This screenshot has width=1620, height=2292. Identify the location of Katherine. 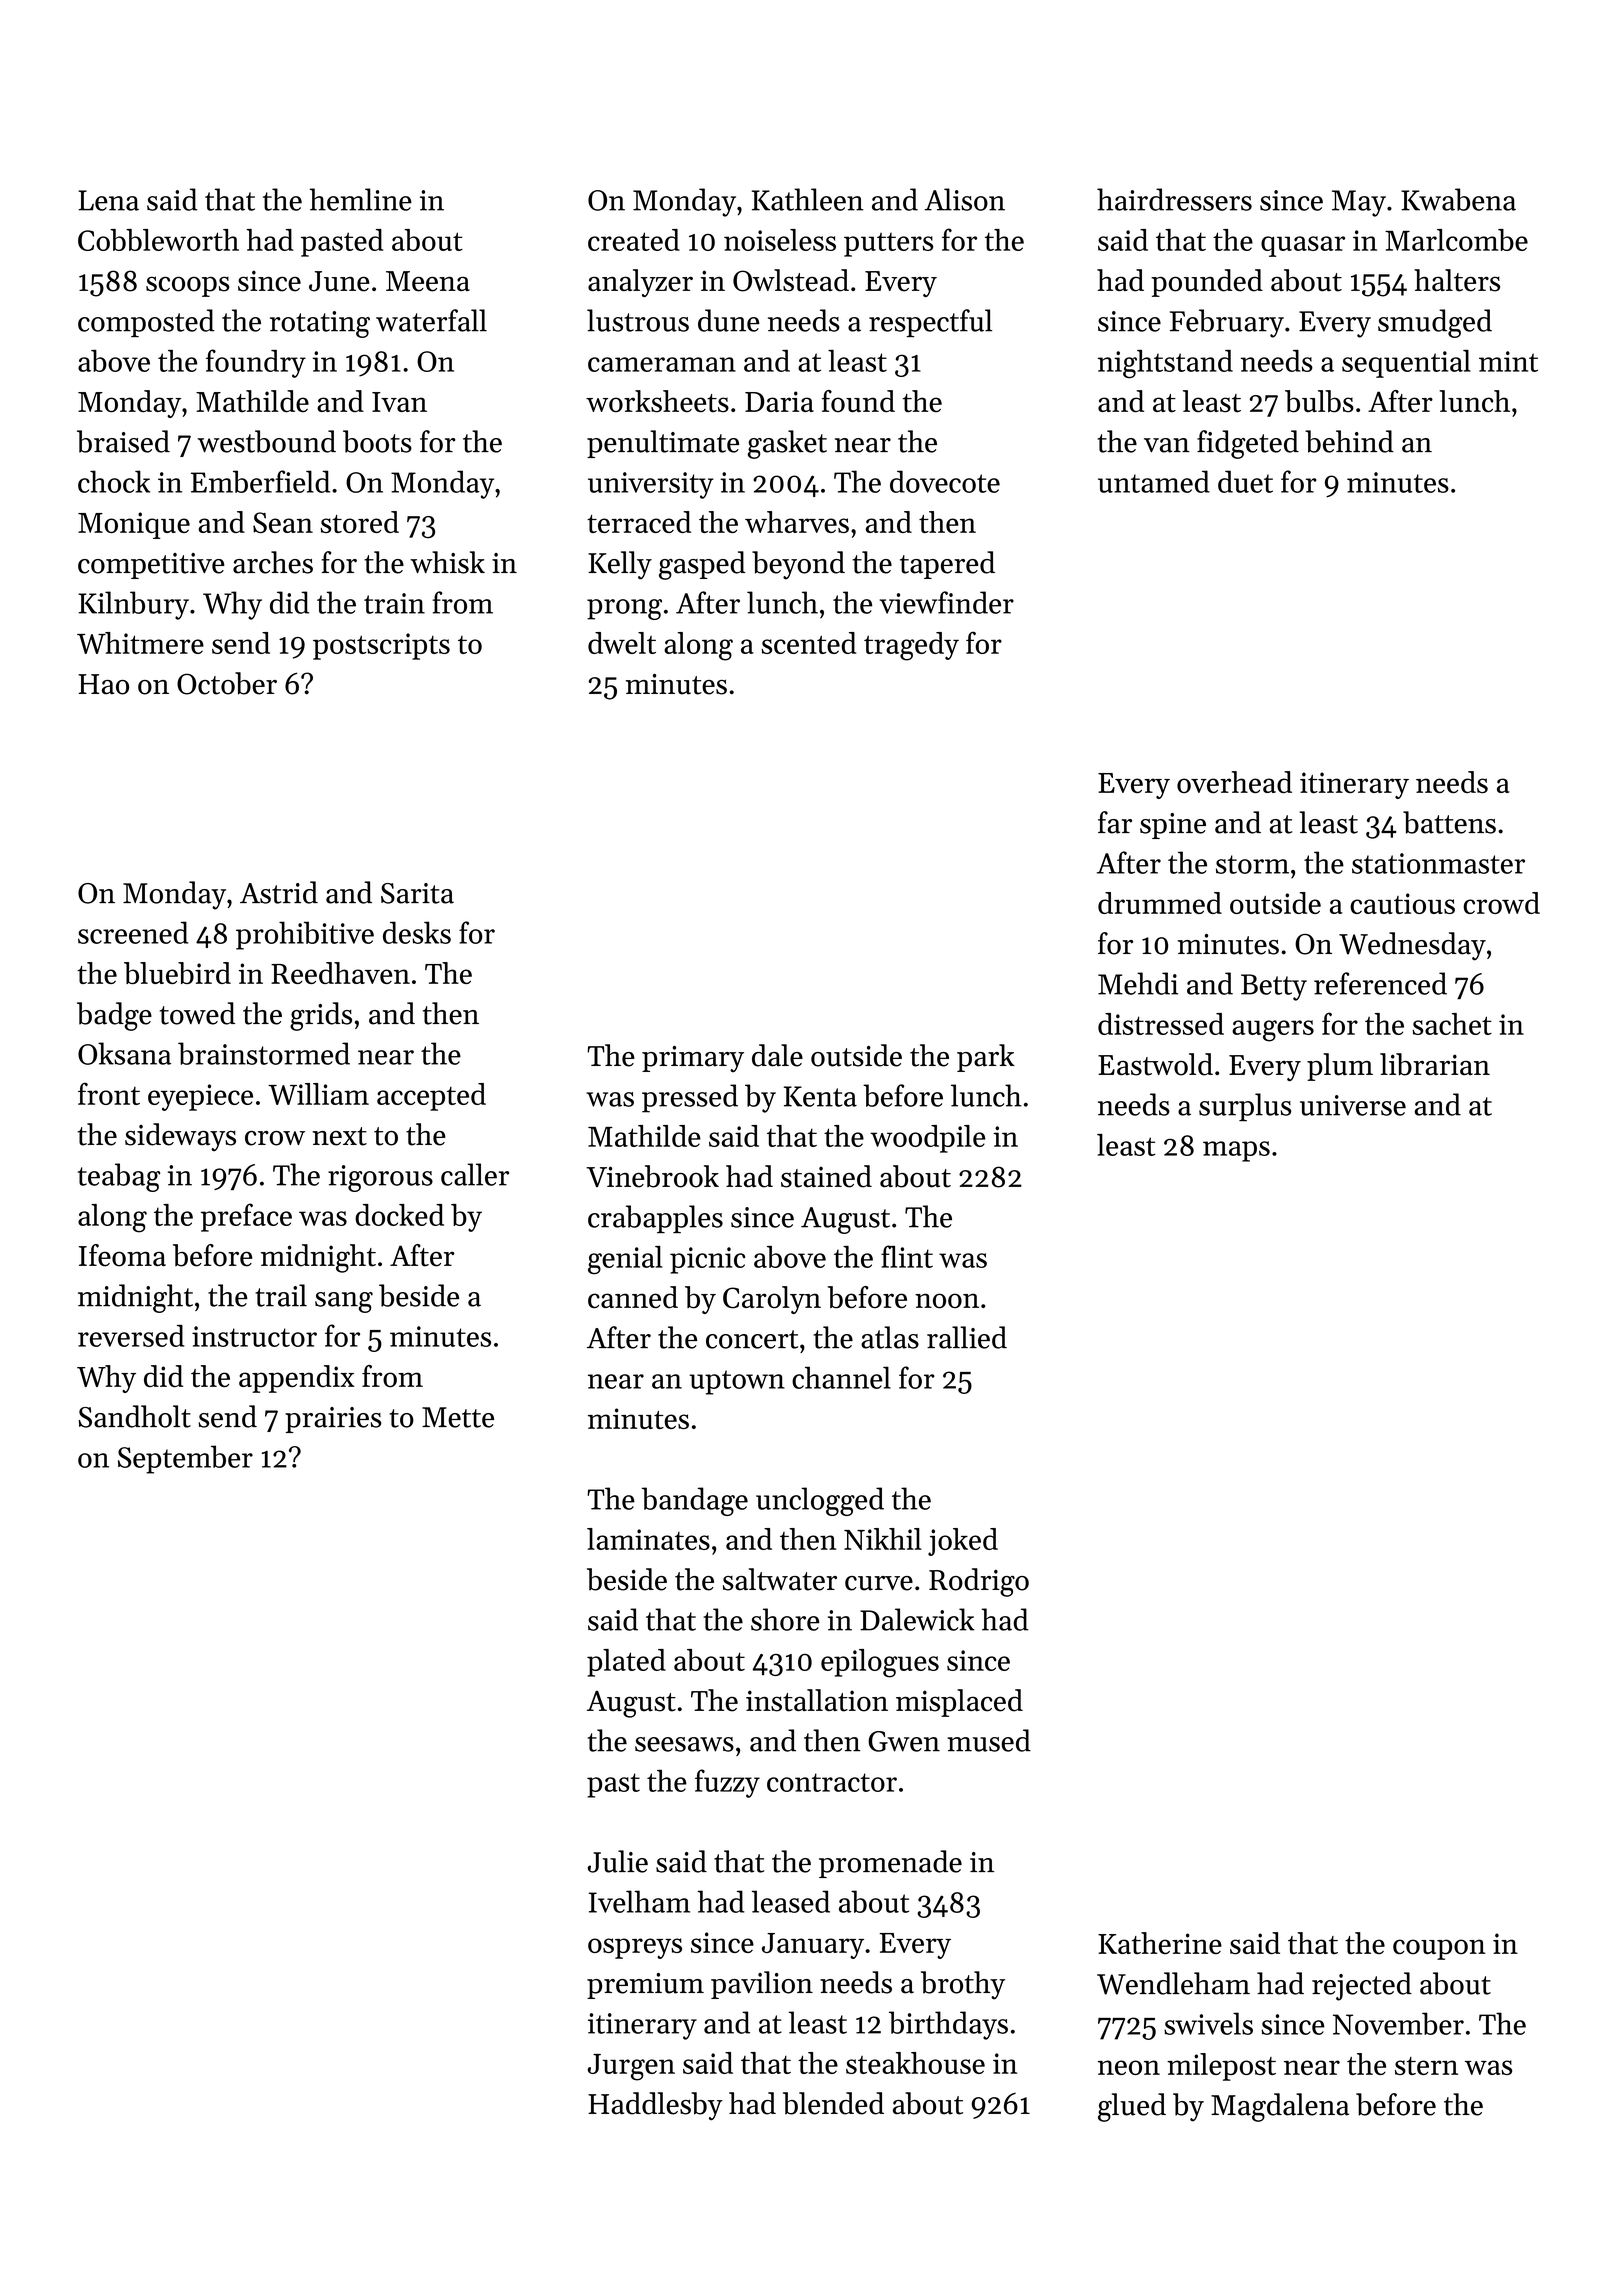
(1160, 1943).
